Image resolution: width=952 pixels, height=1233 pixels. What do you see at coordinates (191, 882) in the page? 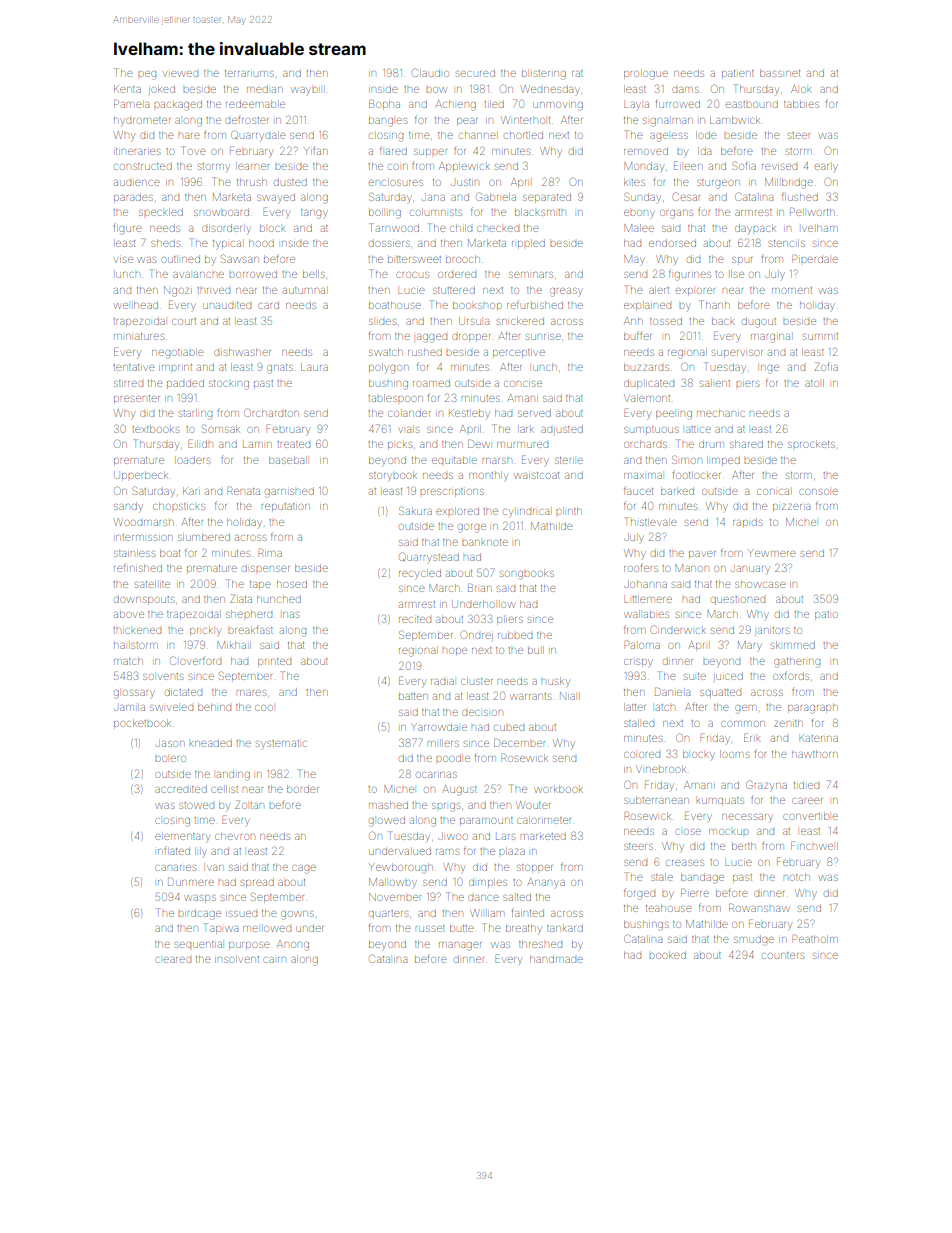
I see `Dunmere` at bounding box center [191, 882].
